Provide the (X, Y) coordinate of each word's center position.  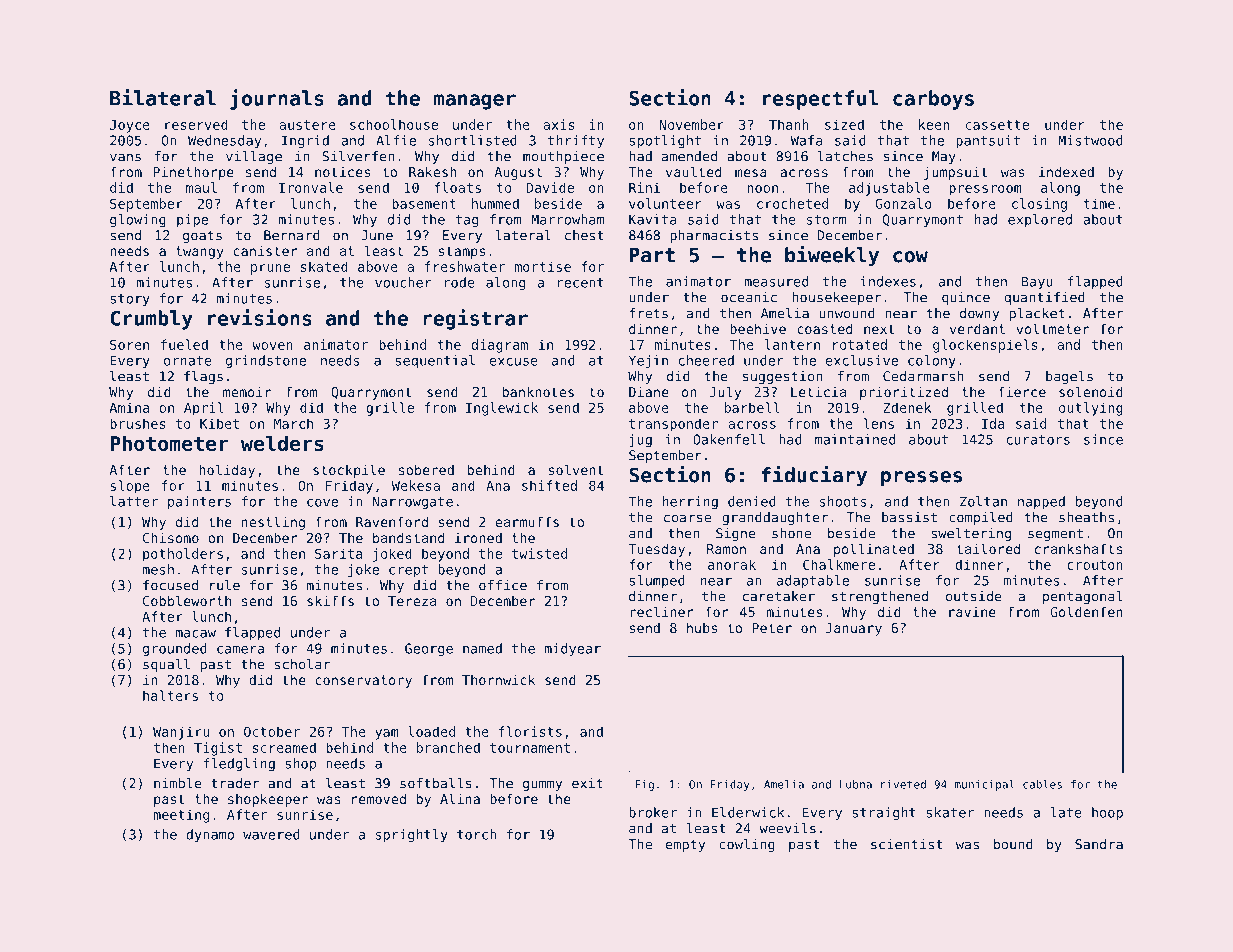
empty (685, 845)
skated (324, 266)
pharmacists (714, 236)
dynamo (210, 835)
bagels (1069, 377)
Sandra (1099, 844)
